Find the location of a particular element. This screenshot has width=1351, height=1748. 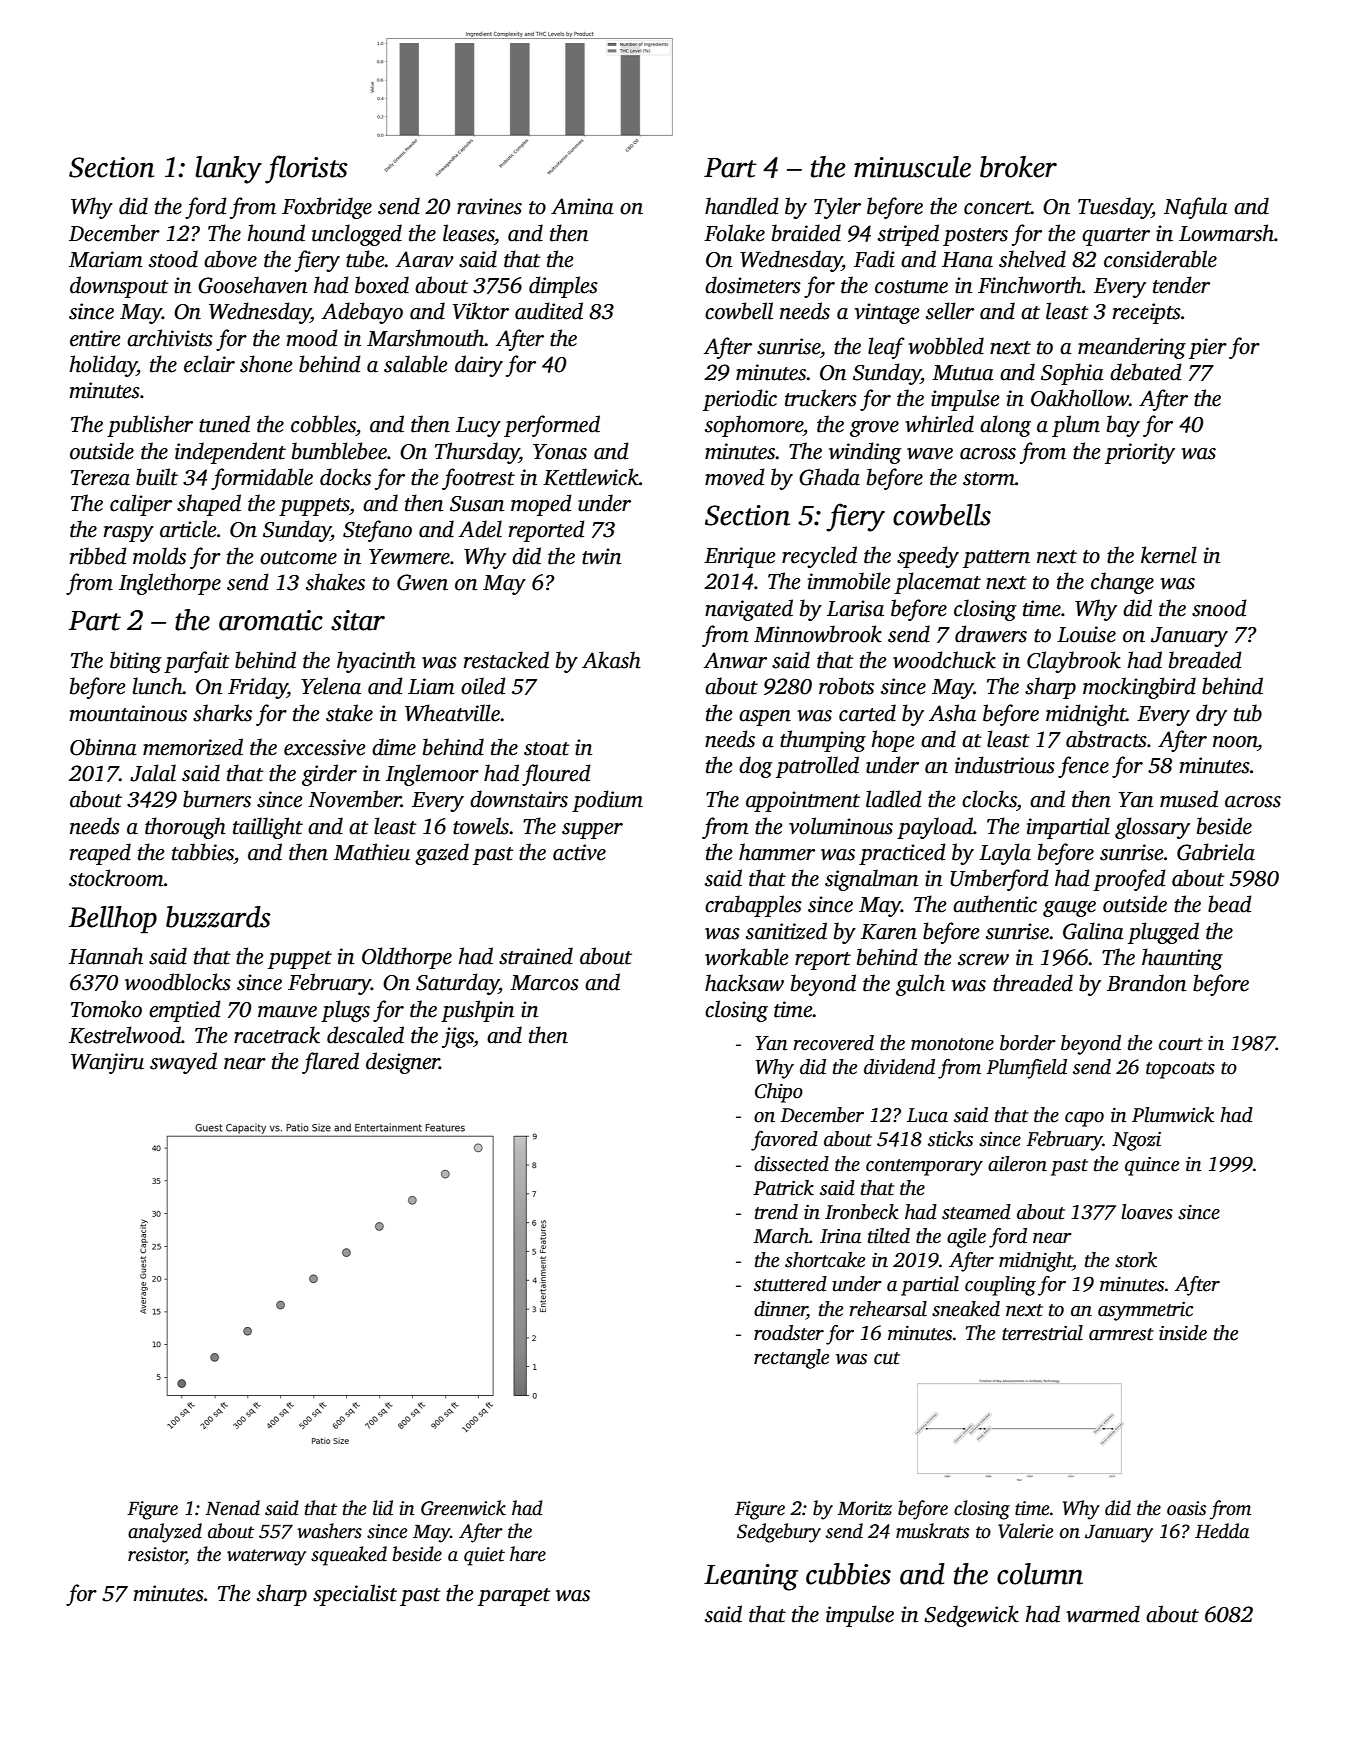

Tomoko is located at coordinates (106, 1009).
